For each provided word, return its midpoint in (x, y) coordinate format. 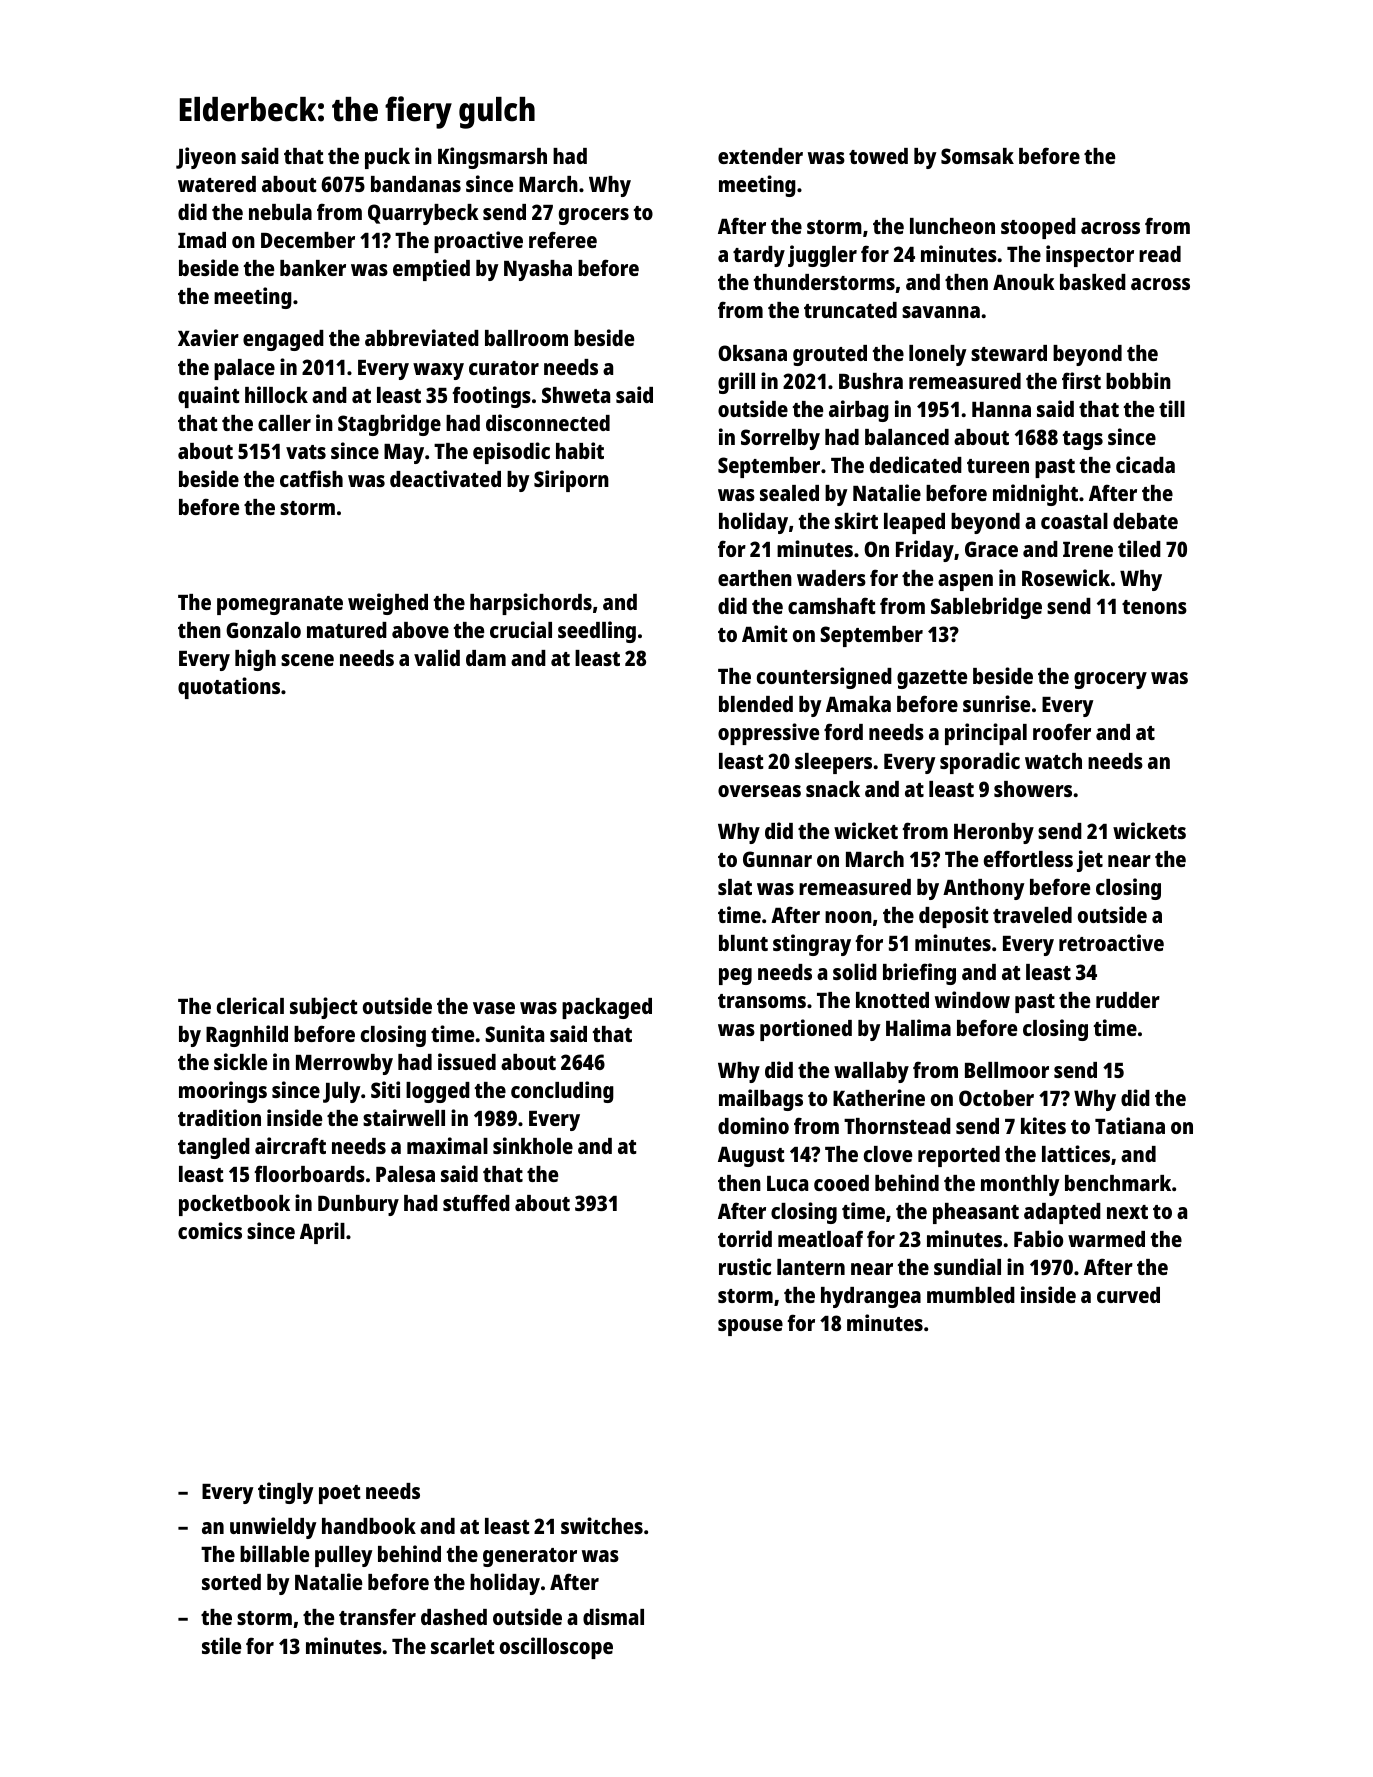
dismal (613, 1616)
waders (831, 578)
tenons (1154, 607)
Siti (385, 1089)
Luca (787, 1183)
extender (760, 156)
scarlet (463, 1646)
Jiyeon (206, 158)
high (255, 660)
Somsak (977, 156)
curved (1128, 1295)
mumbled (971, 1295)
